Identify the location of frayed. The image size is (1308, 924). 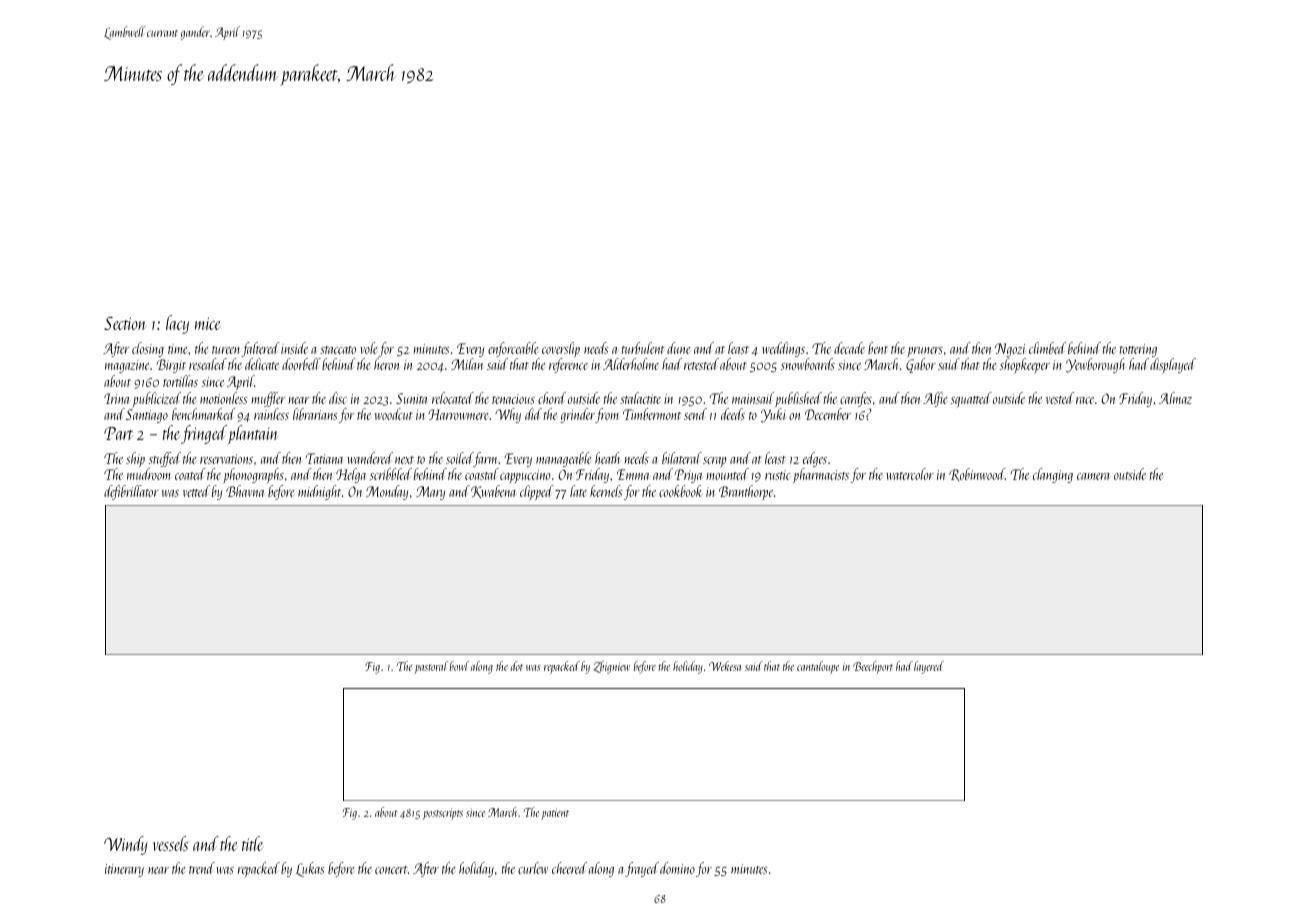
(642, 869).
